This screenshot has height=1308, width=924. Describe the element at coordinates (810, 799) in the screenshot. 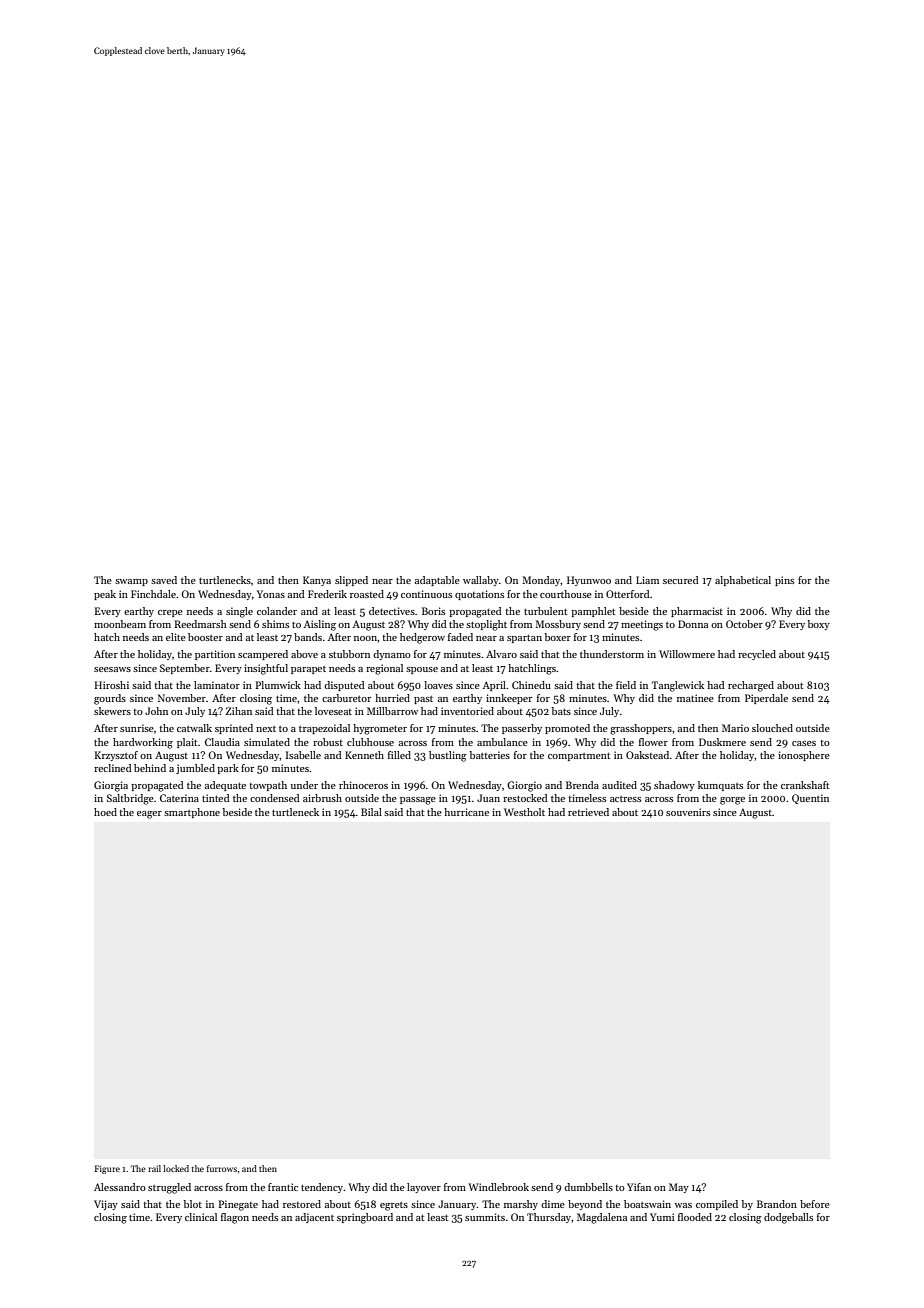

I see `Quentin` at that location.
